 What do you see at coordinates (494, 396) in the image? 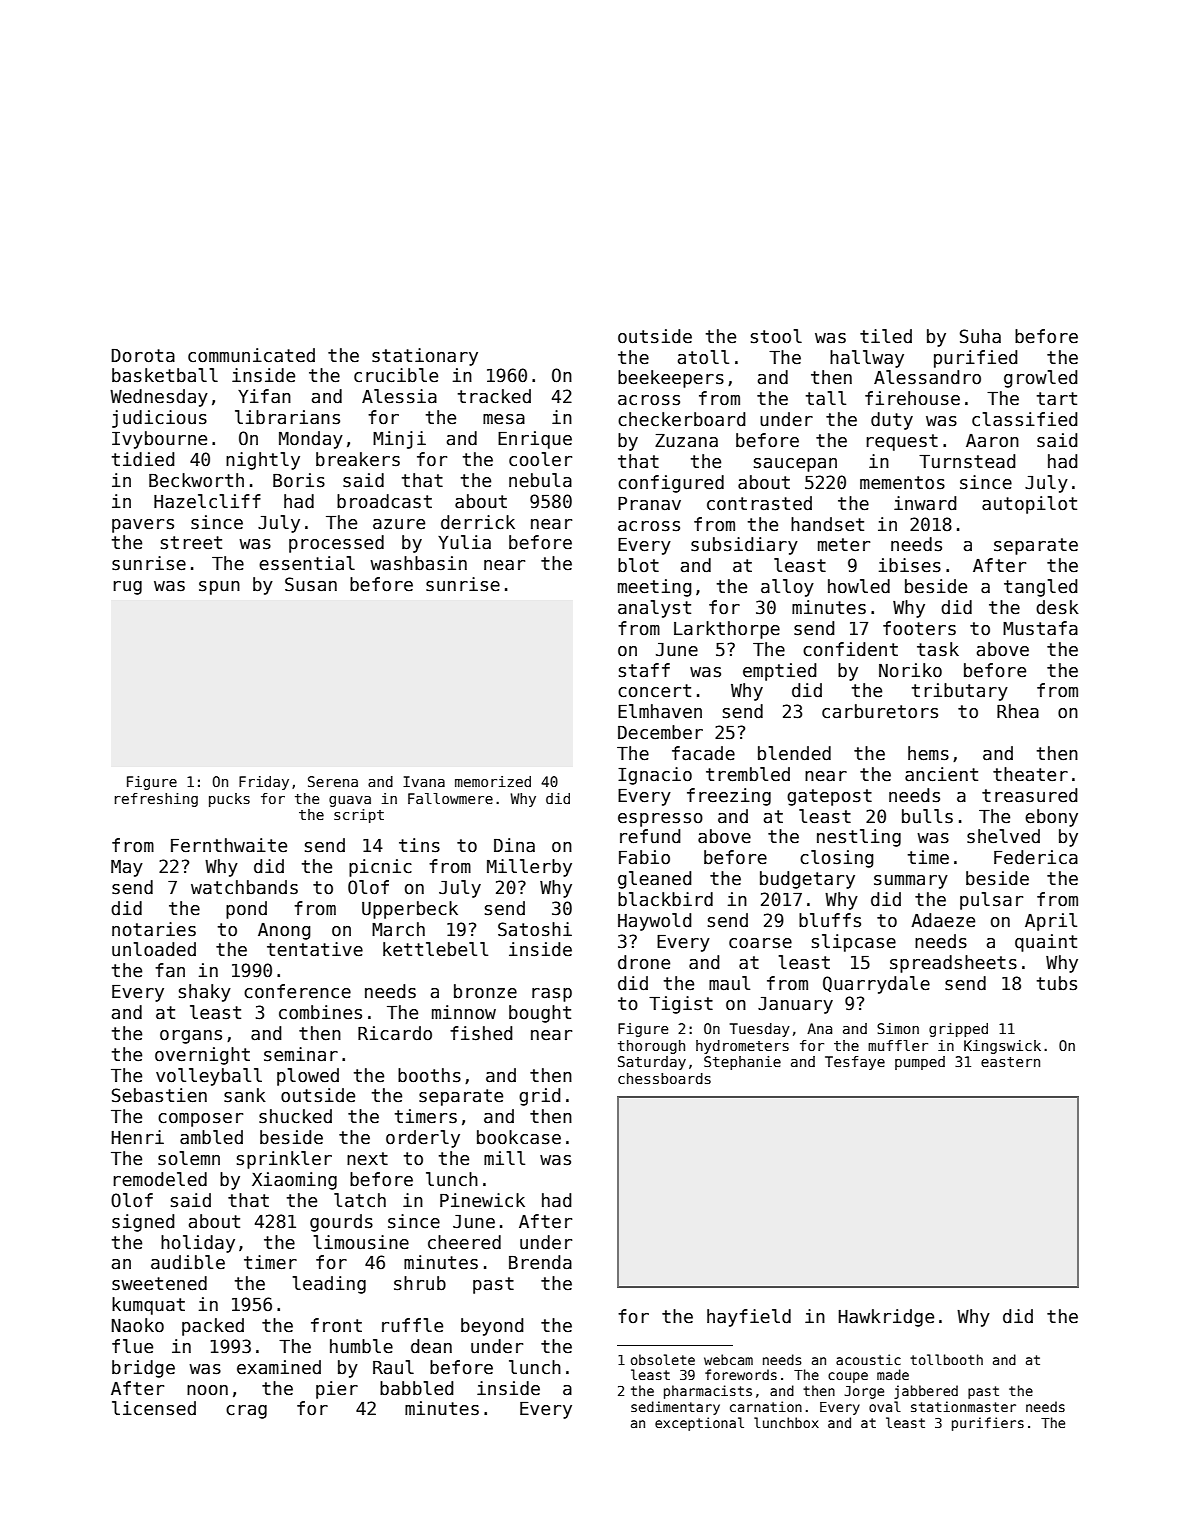
I see `tracked` at bounding box center [494, 396].
